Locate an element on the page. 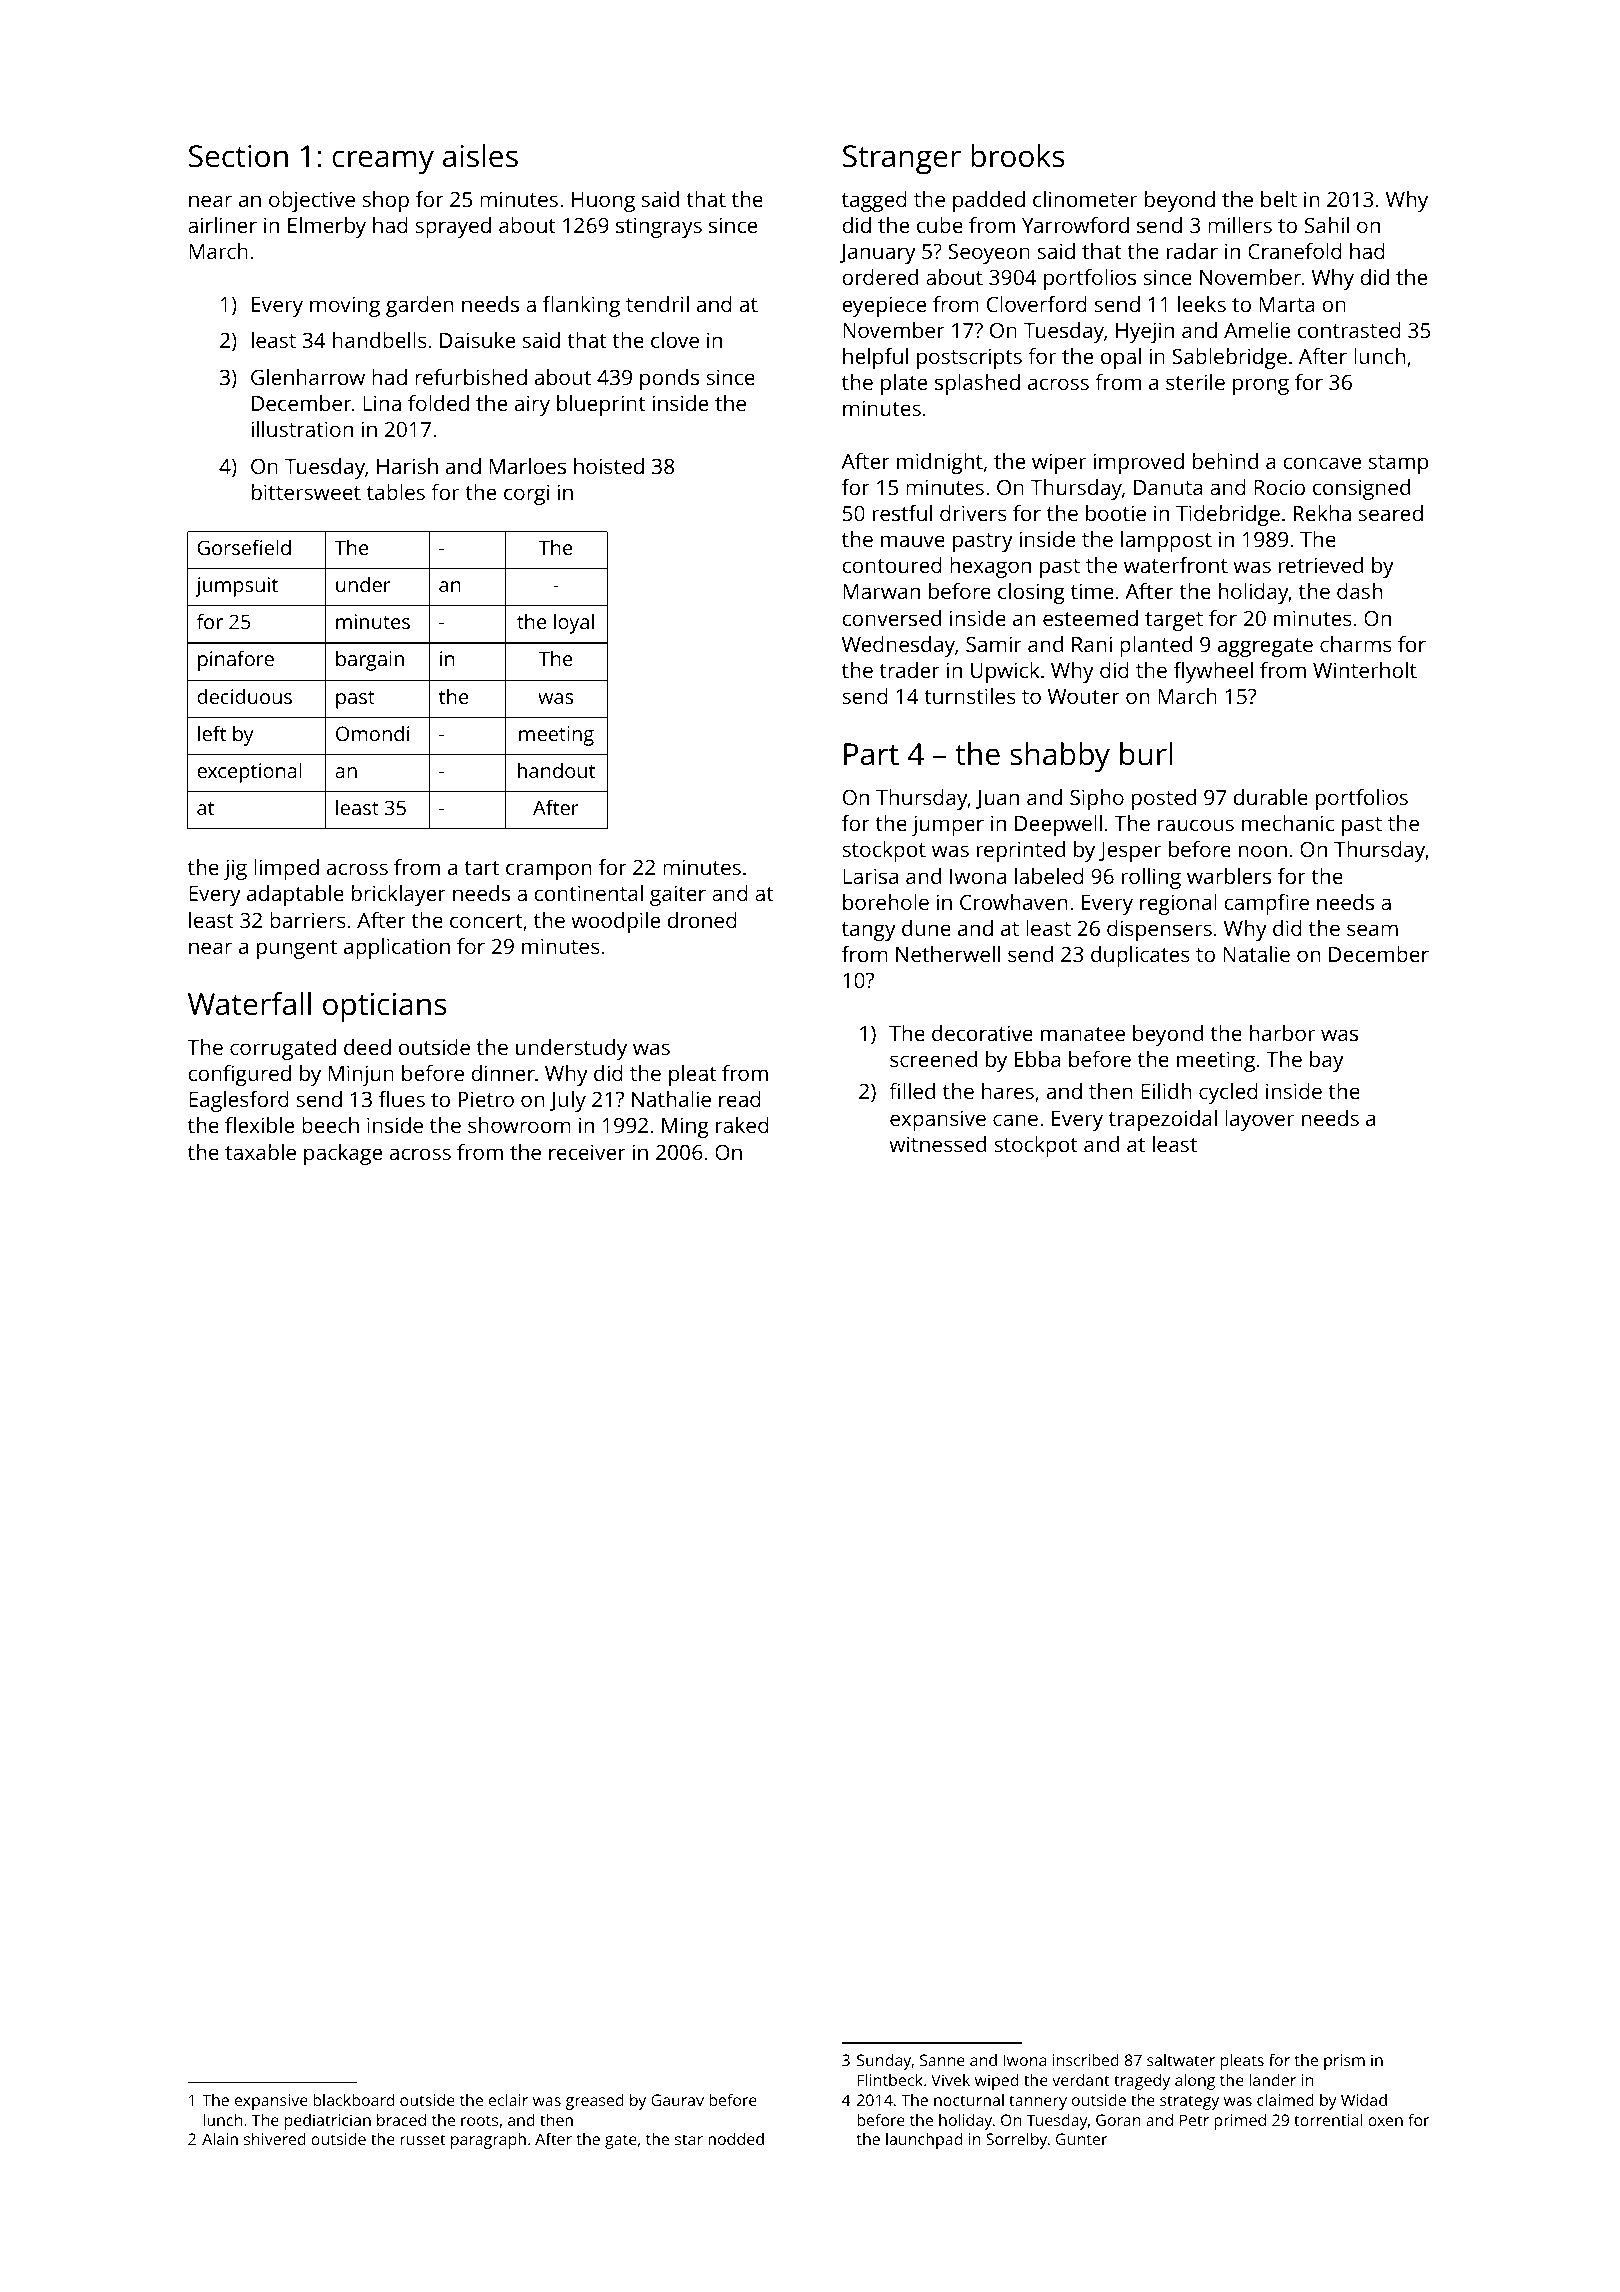 This page has width=1620, height=2292. droned is located at coordinates (702, 920).
